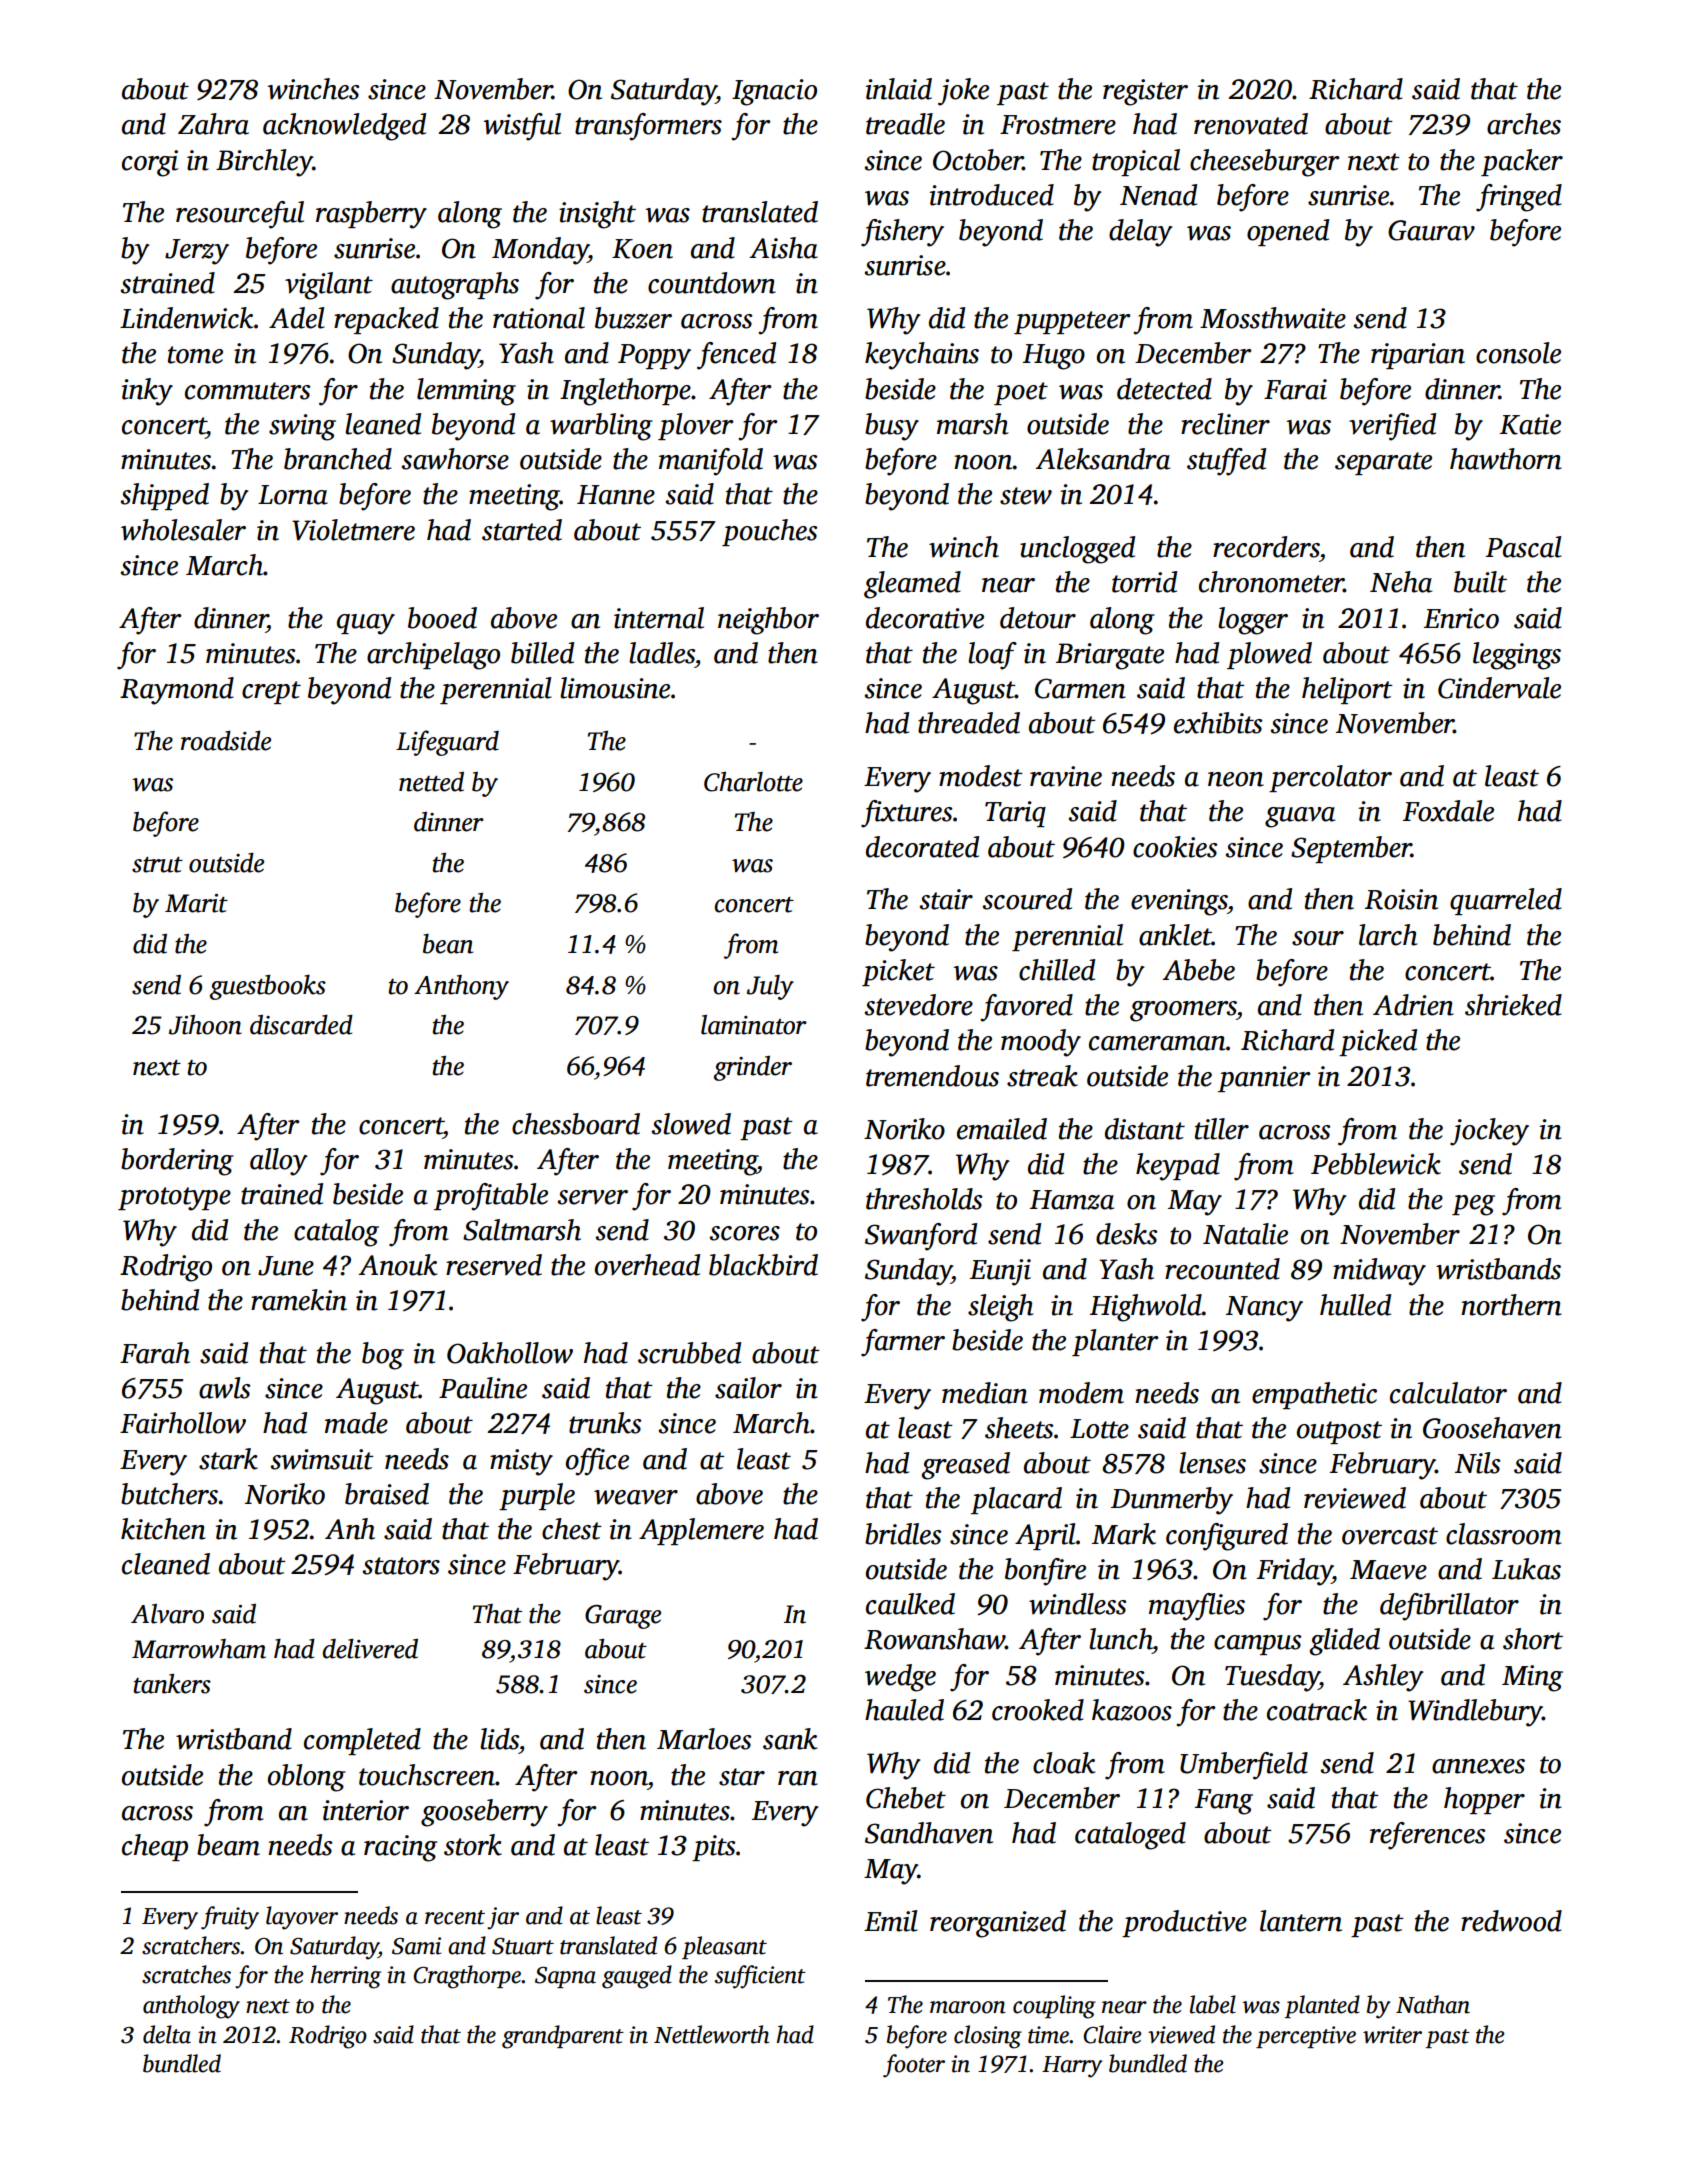  Describe the element at coordinates (447, 743) in the screenshot. I see `Lifeguard` at that location.
